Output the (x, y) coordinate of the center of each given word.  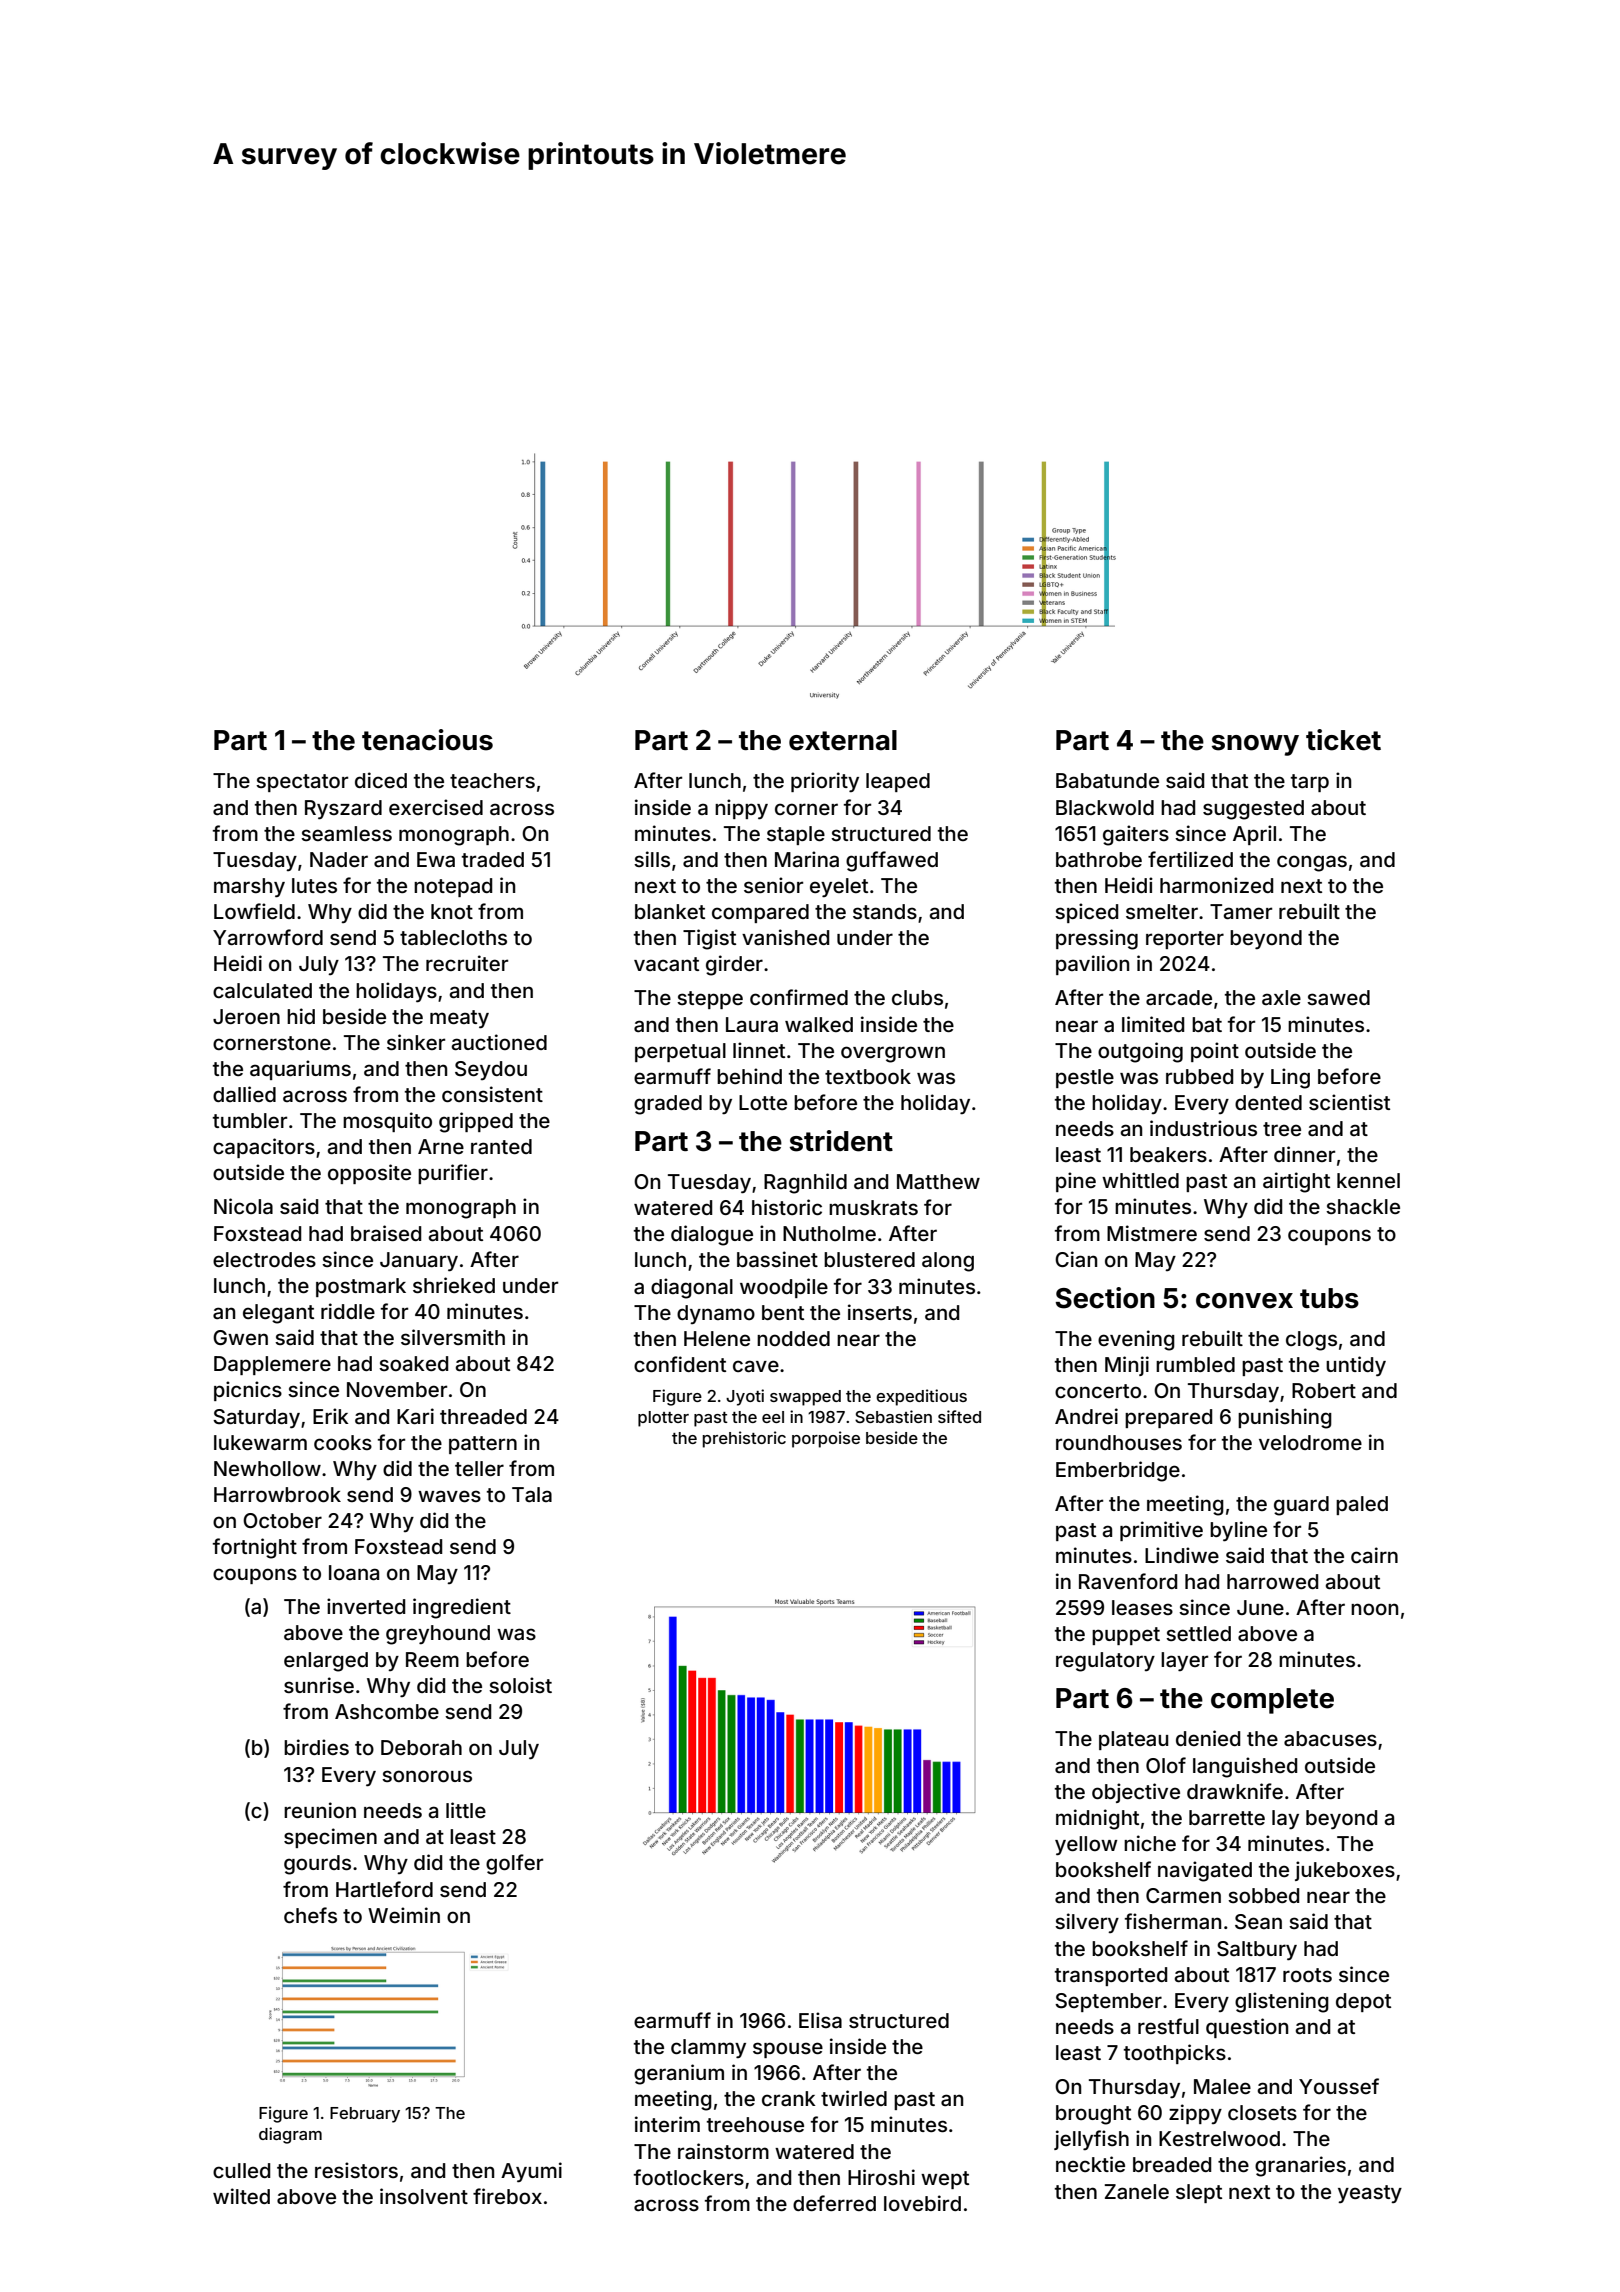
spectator (302, 783)
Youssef (1339, 2086)
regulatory (1105, 1662)
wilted (241, 2196)
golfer (514, 1864)
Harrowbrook (277, 1494)
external (843, 740)
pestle (1085, 1078)
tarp (1310, 783)
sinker (416, 1042)
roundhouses (1119, 1442)
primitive (1161, 1531)
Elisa (820, 2020)
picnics (248, 1391)
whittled (1140, 1180)
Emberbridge (1118, 1471)
